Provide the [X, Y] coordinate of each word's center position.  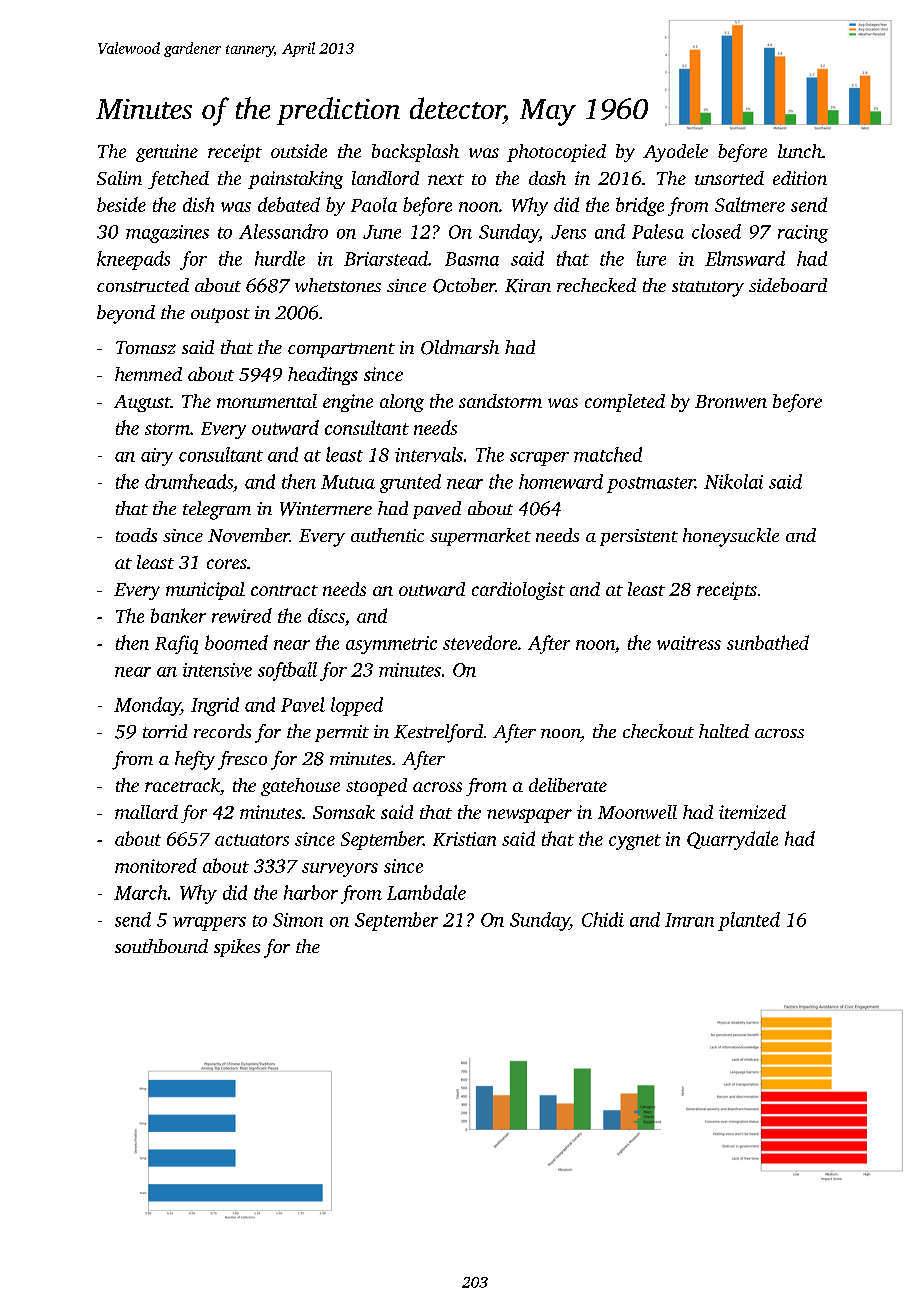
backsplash [415, 153]
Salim [119, 178]
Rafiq [176, 644]
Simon [298, 920]
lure [651, 258]
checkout [658, 731]
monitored [156, 865]
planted [749, 921]
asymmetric [391, 645]
